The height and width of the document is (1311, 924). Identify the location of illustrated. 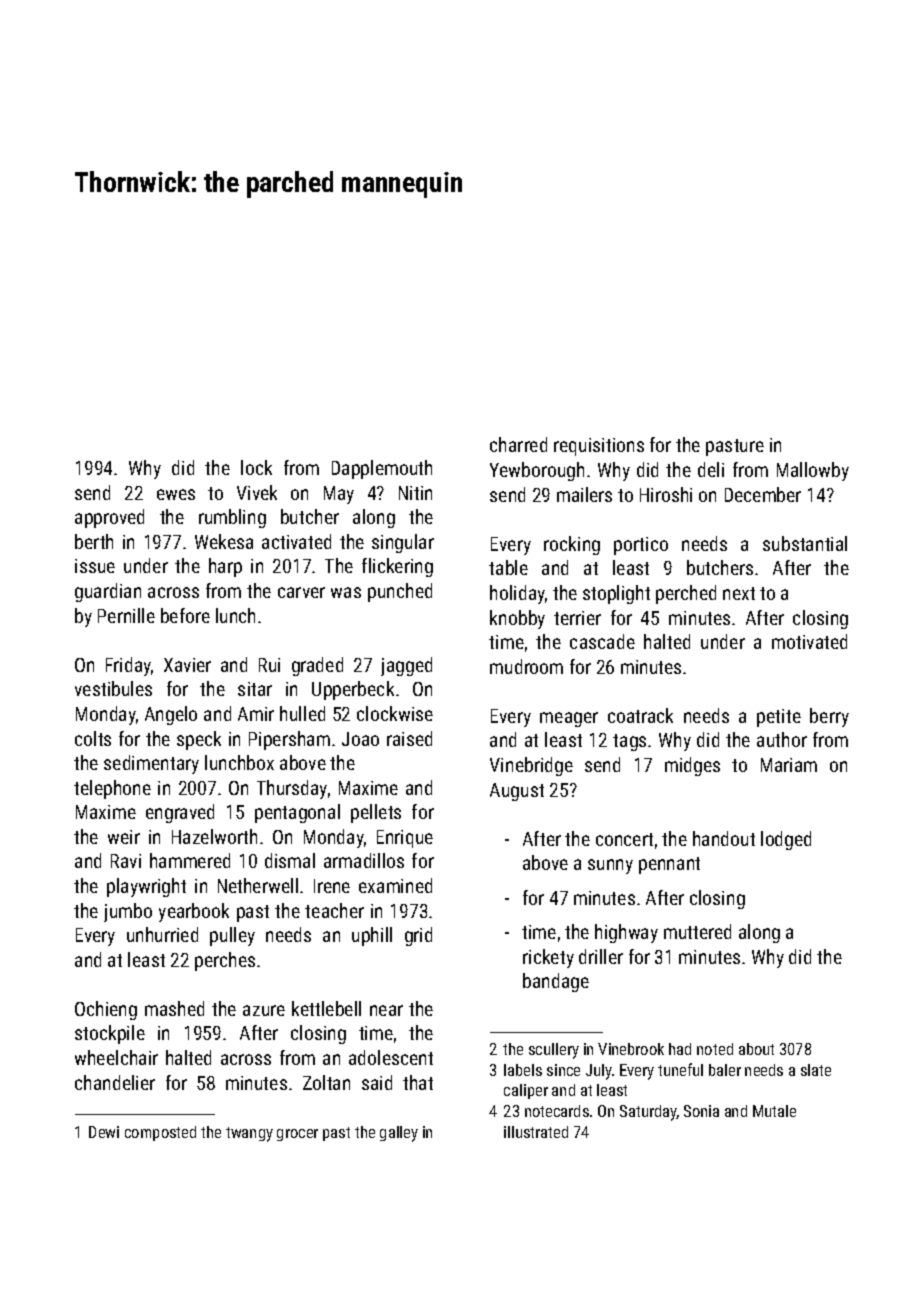
(536, 1132).
